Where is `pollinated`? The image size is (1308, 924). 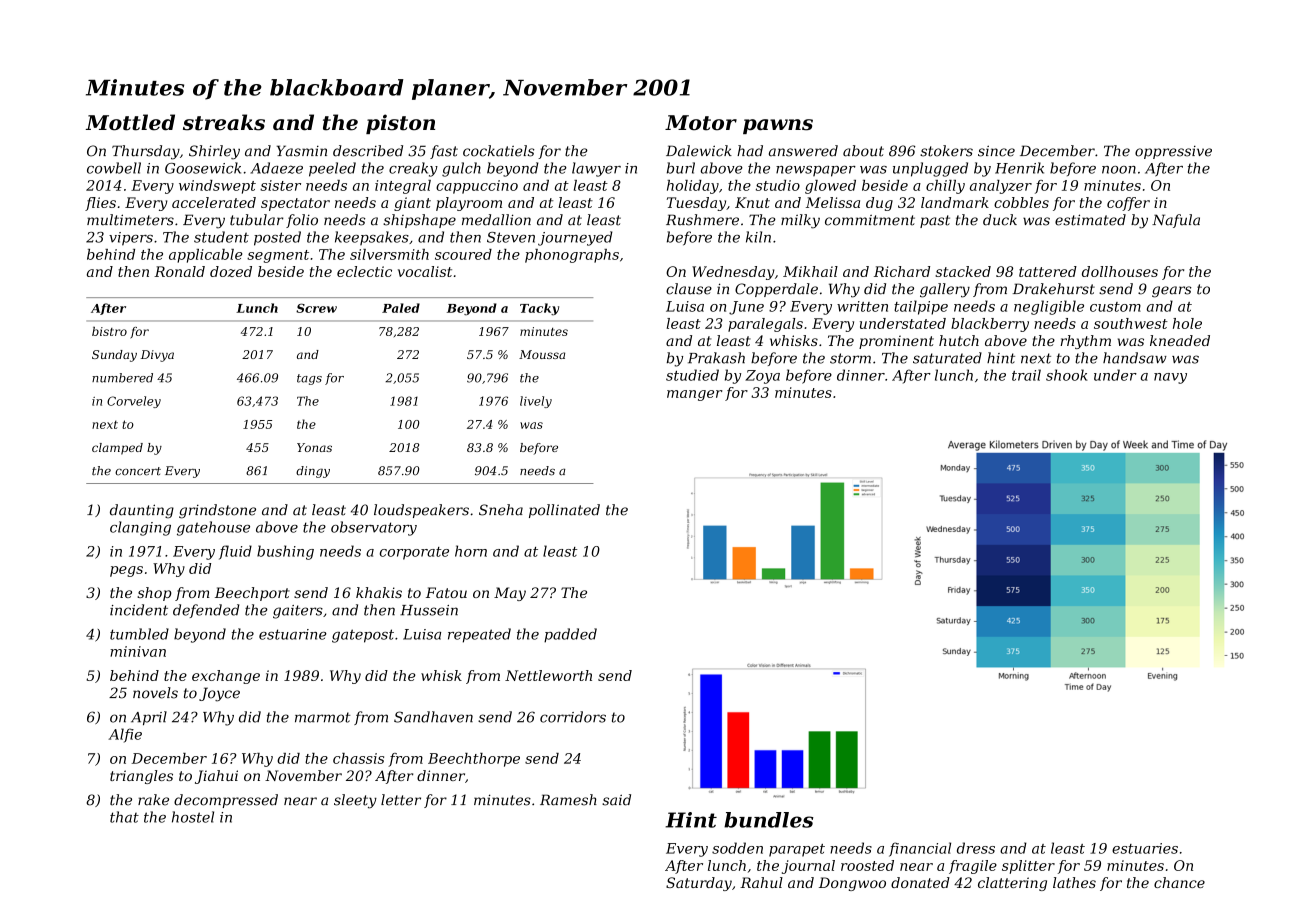 pollinated is located at coordinates (564, 511).
